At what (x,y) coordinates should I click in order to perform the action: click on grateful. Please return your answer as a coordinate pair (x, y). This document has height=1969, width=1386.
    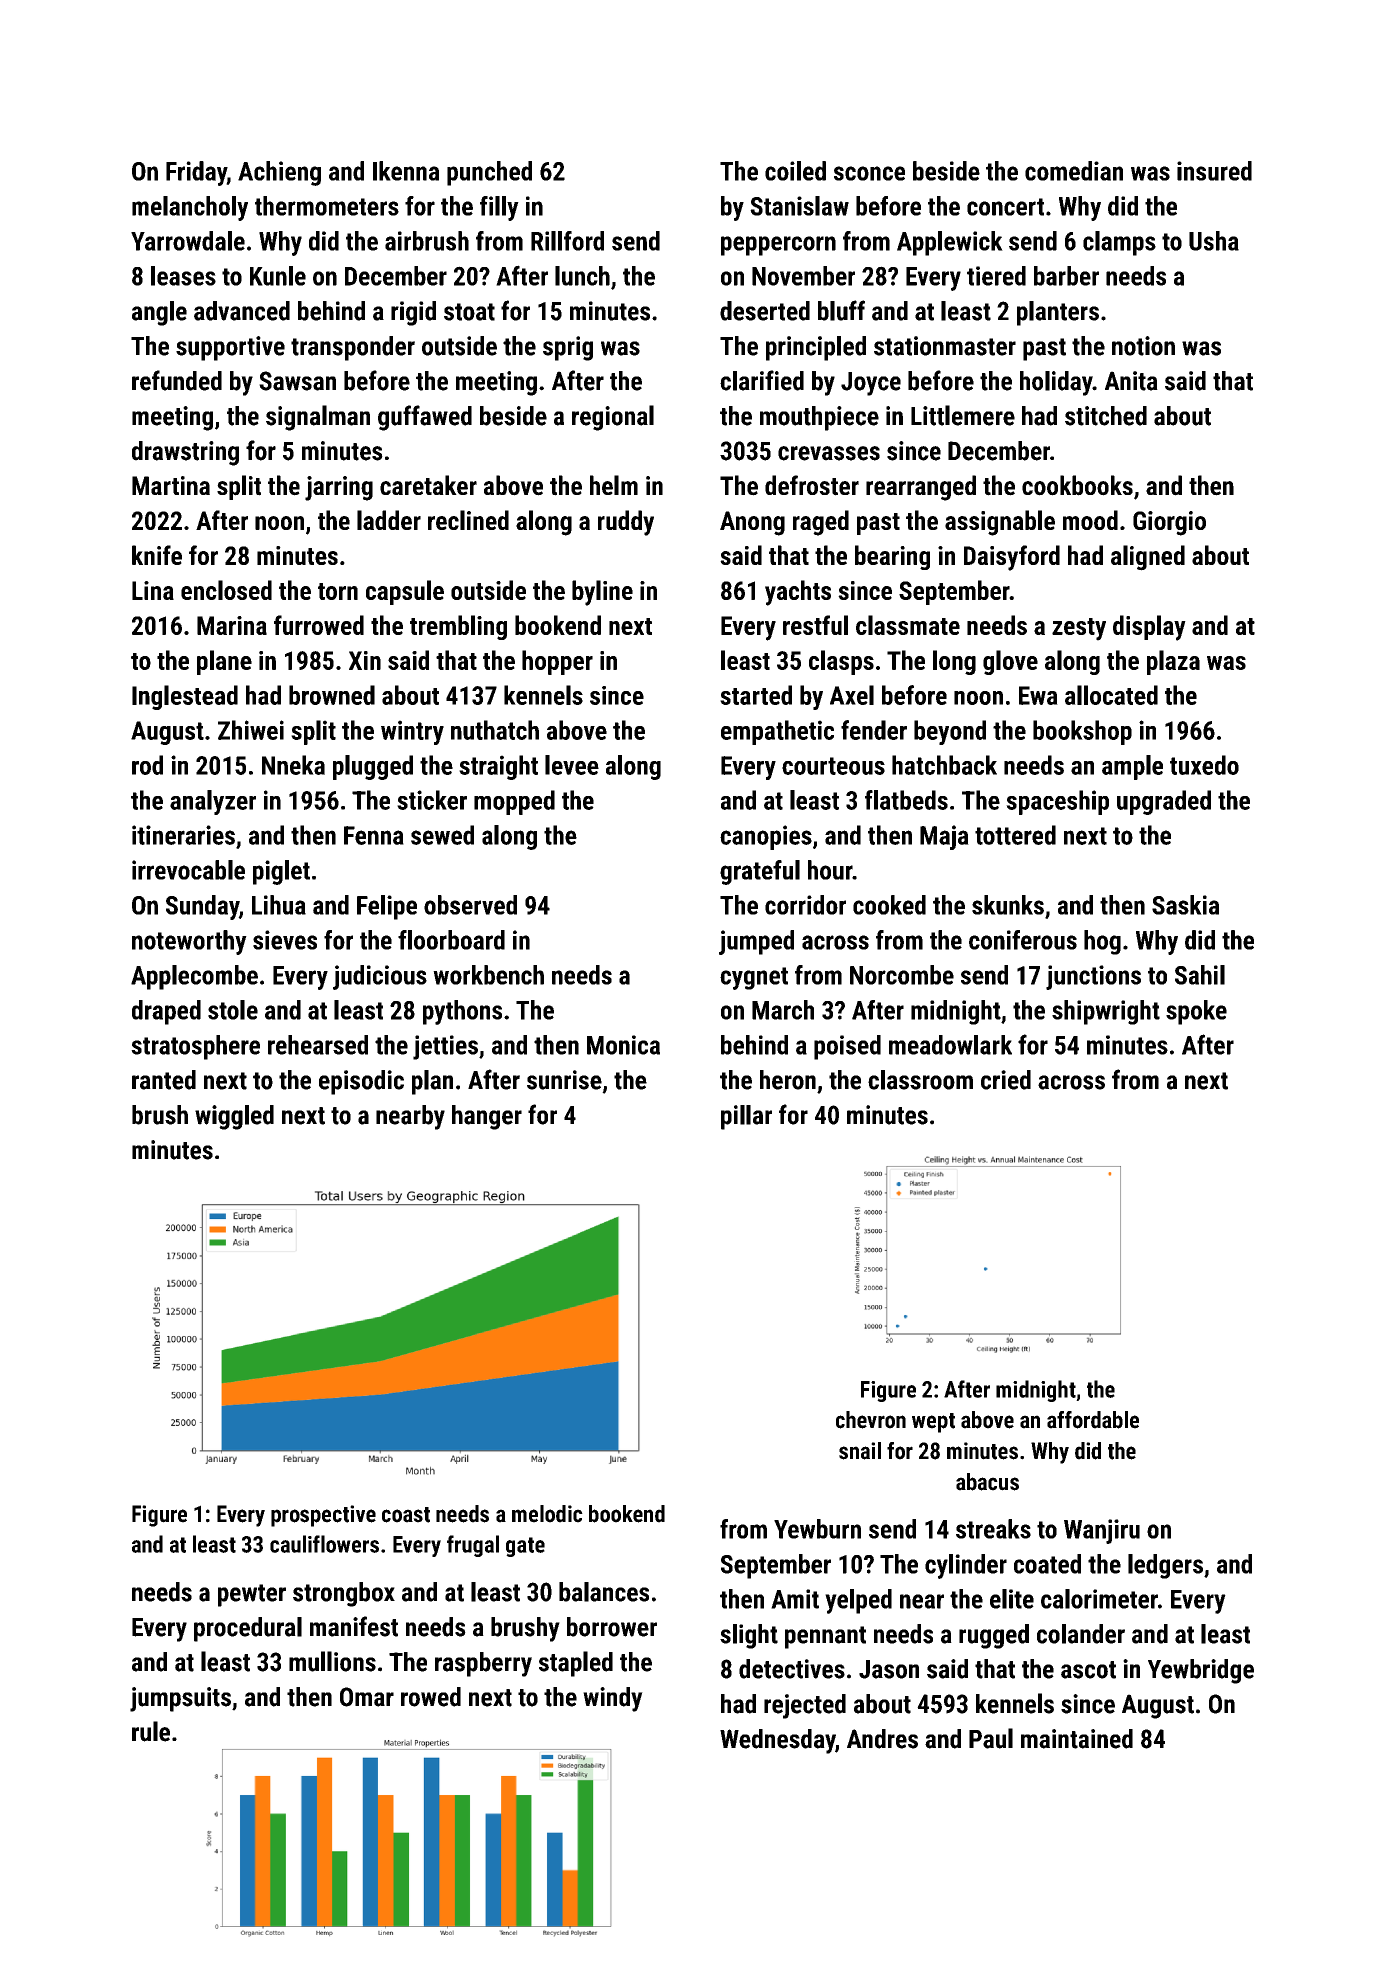
    Looking at the image, I should click on (760, 872).
